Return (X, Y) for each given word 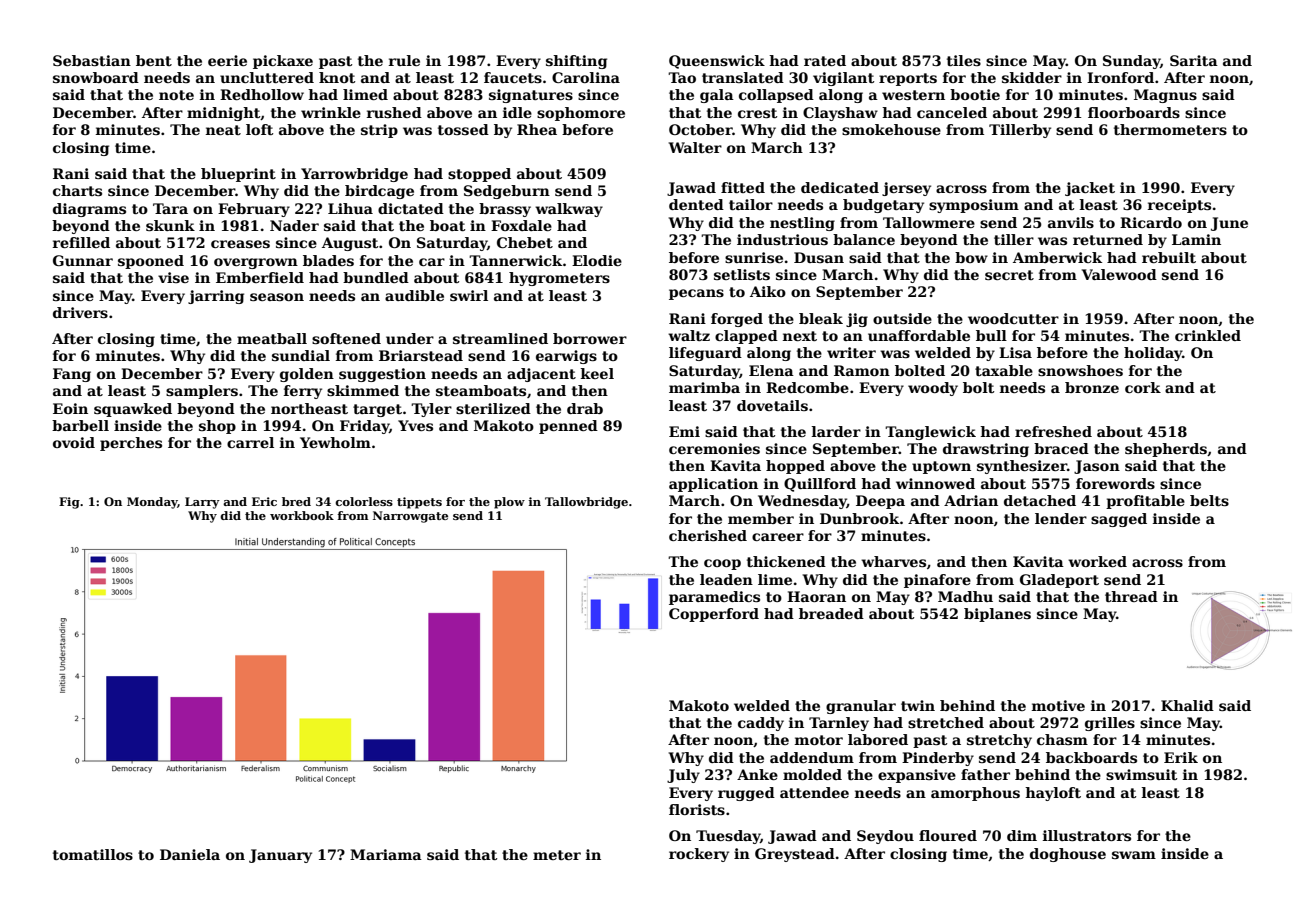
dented (696, 204)
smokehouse (891, 129)
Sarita (1194, 60)
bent (154, 60)
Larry (202, 503)
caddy (761, 724)
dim (1022, 835)
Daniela (190, 854)
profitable (1145, 502)
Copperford (714, 615)
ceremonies (714, 448)
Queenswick (717, 62)
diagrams (89, 210)
